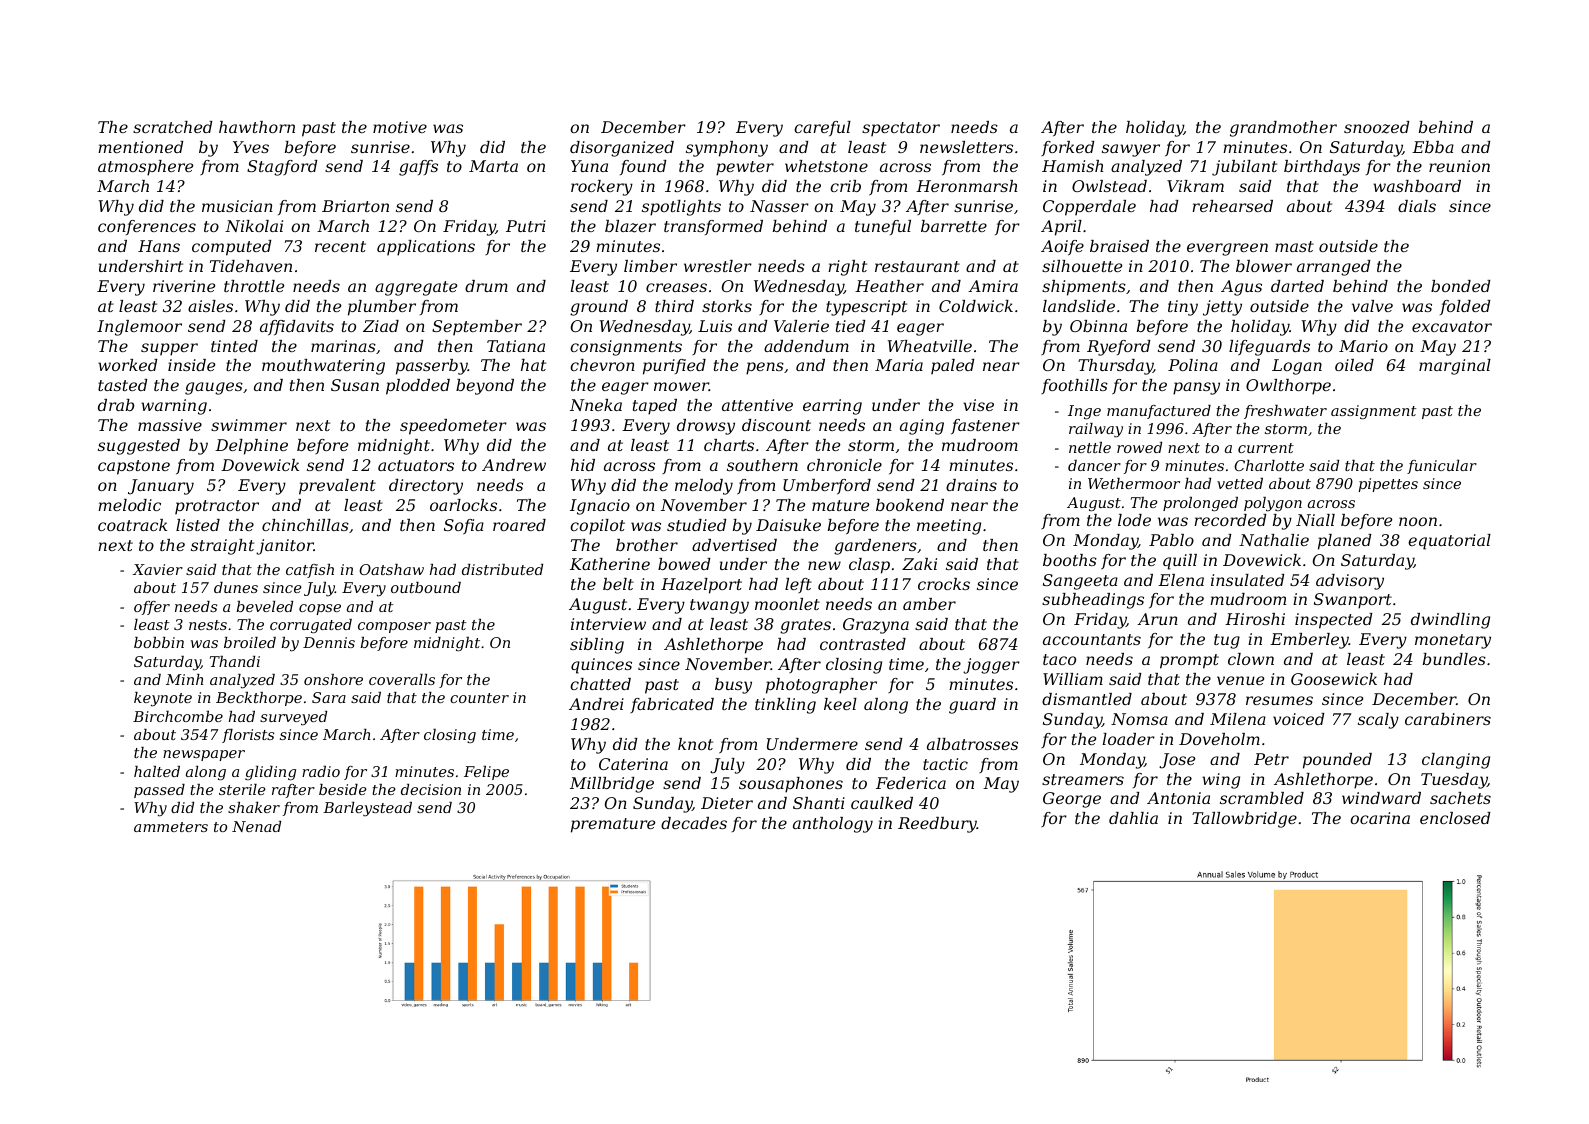 Image resolution: width=1589 pixels, height=1124 pixels. What do you see at coordinates (929, 604) in the screenshot?
I see `amber` at bounding box center [929, 604].
